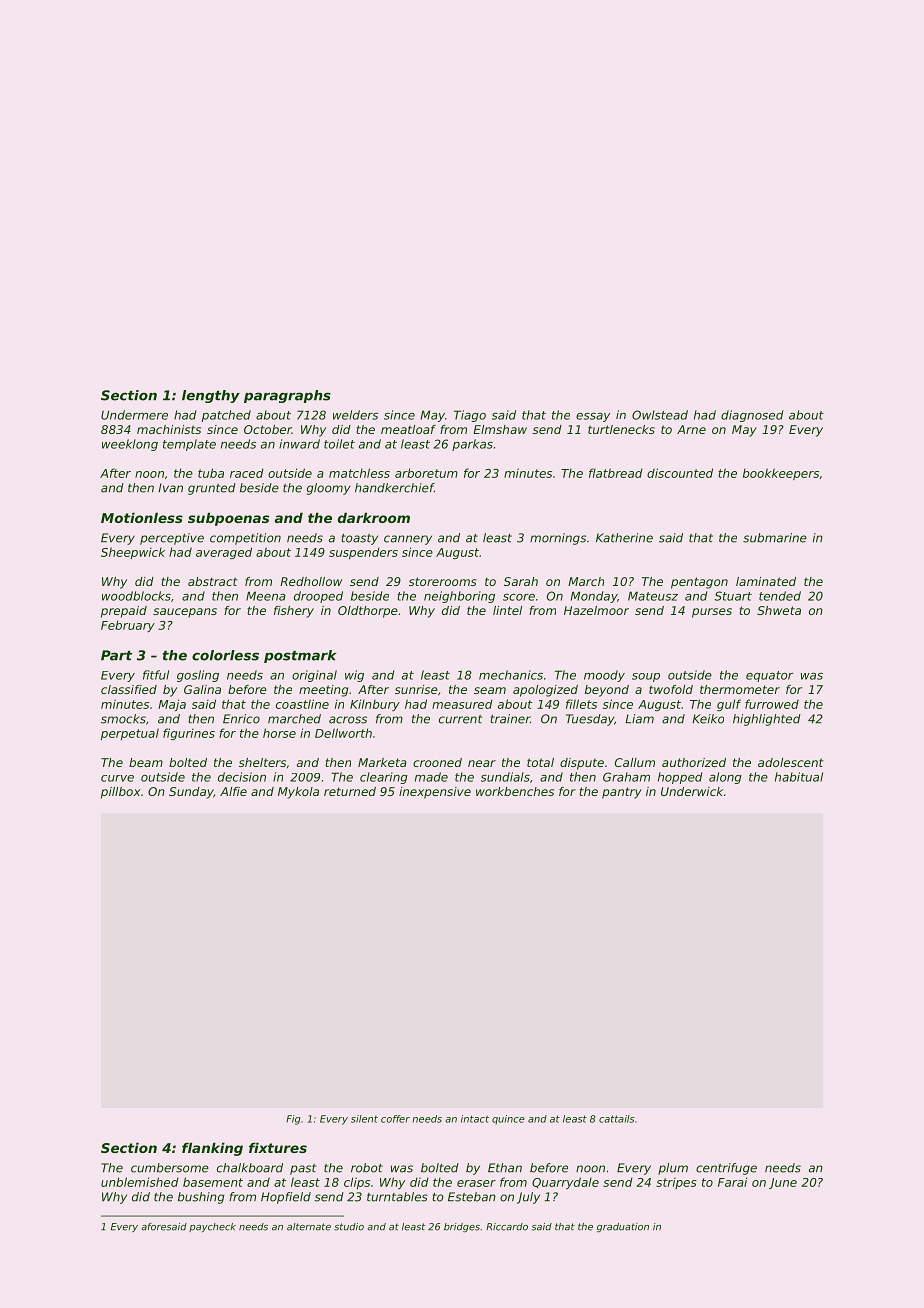 The width and height of the document is (924, 1308). I want to click on bookkeepers, so click(781, 474).
